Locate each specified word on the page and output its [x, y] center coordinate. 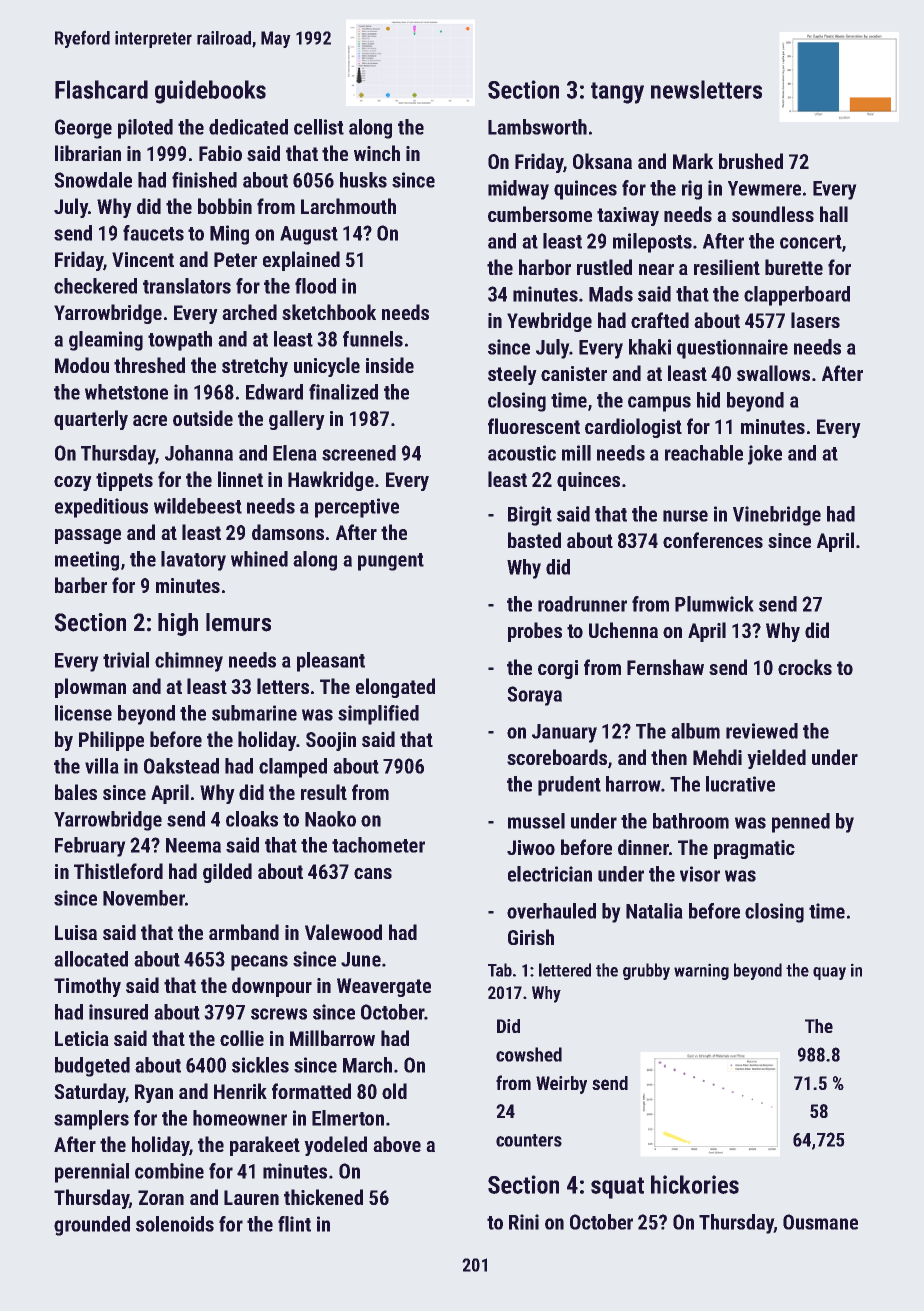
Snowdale [93, 180]
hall [834, 214]
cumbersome [540, 214]
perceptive [357, 508]
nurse [685, 516]
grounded [92, 1226]
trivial [126, 660]
